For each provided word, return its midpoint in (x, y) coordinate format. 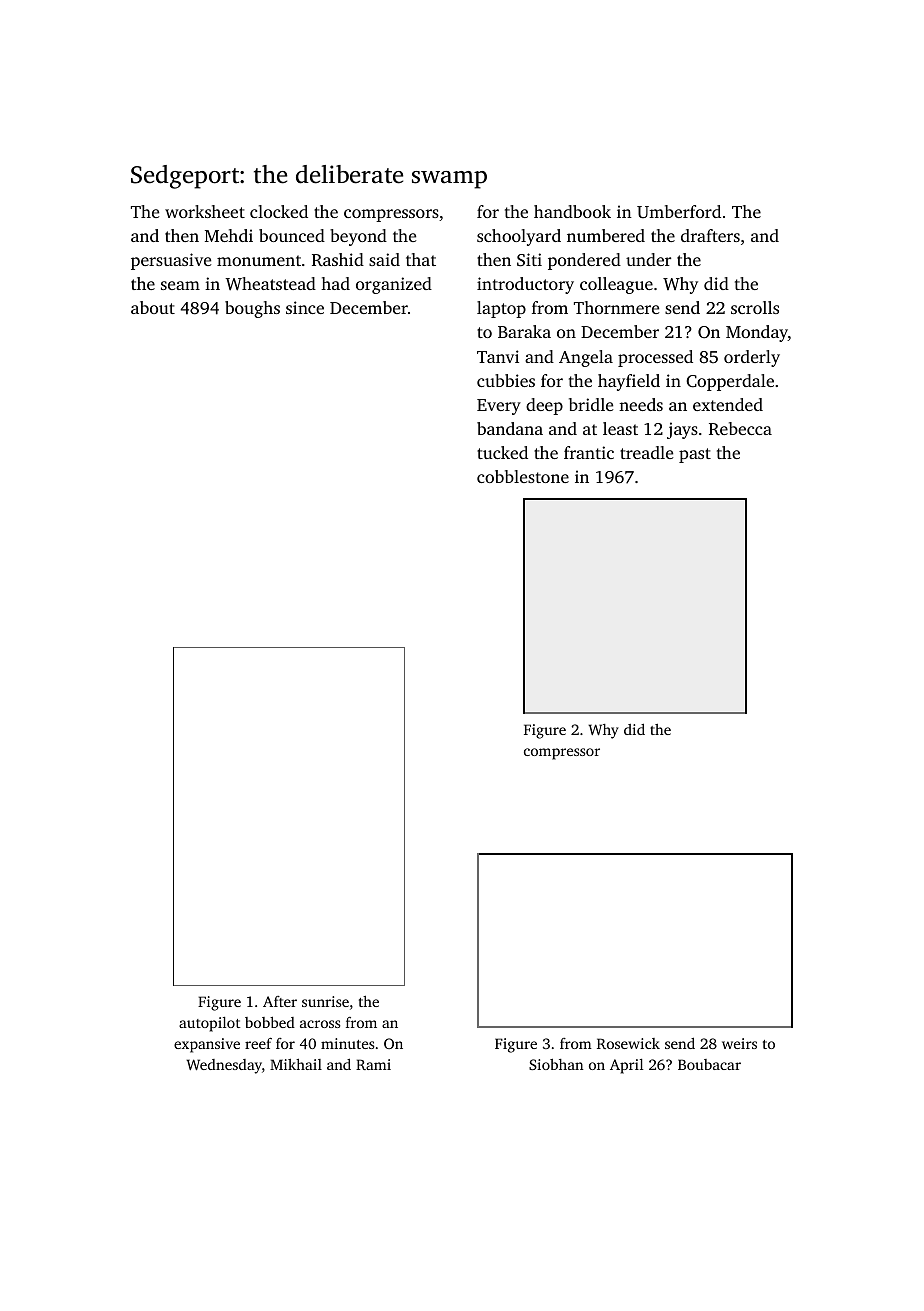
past (695, 455)
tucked (502, 452)
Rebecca (740, 429)
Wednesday (224, 1066)
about (153, 307)
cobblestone (523, 476)
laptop (501, 309)
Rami (373, 1064)
